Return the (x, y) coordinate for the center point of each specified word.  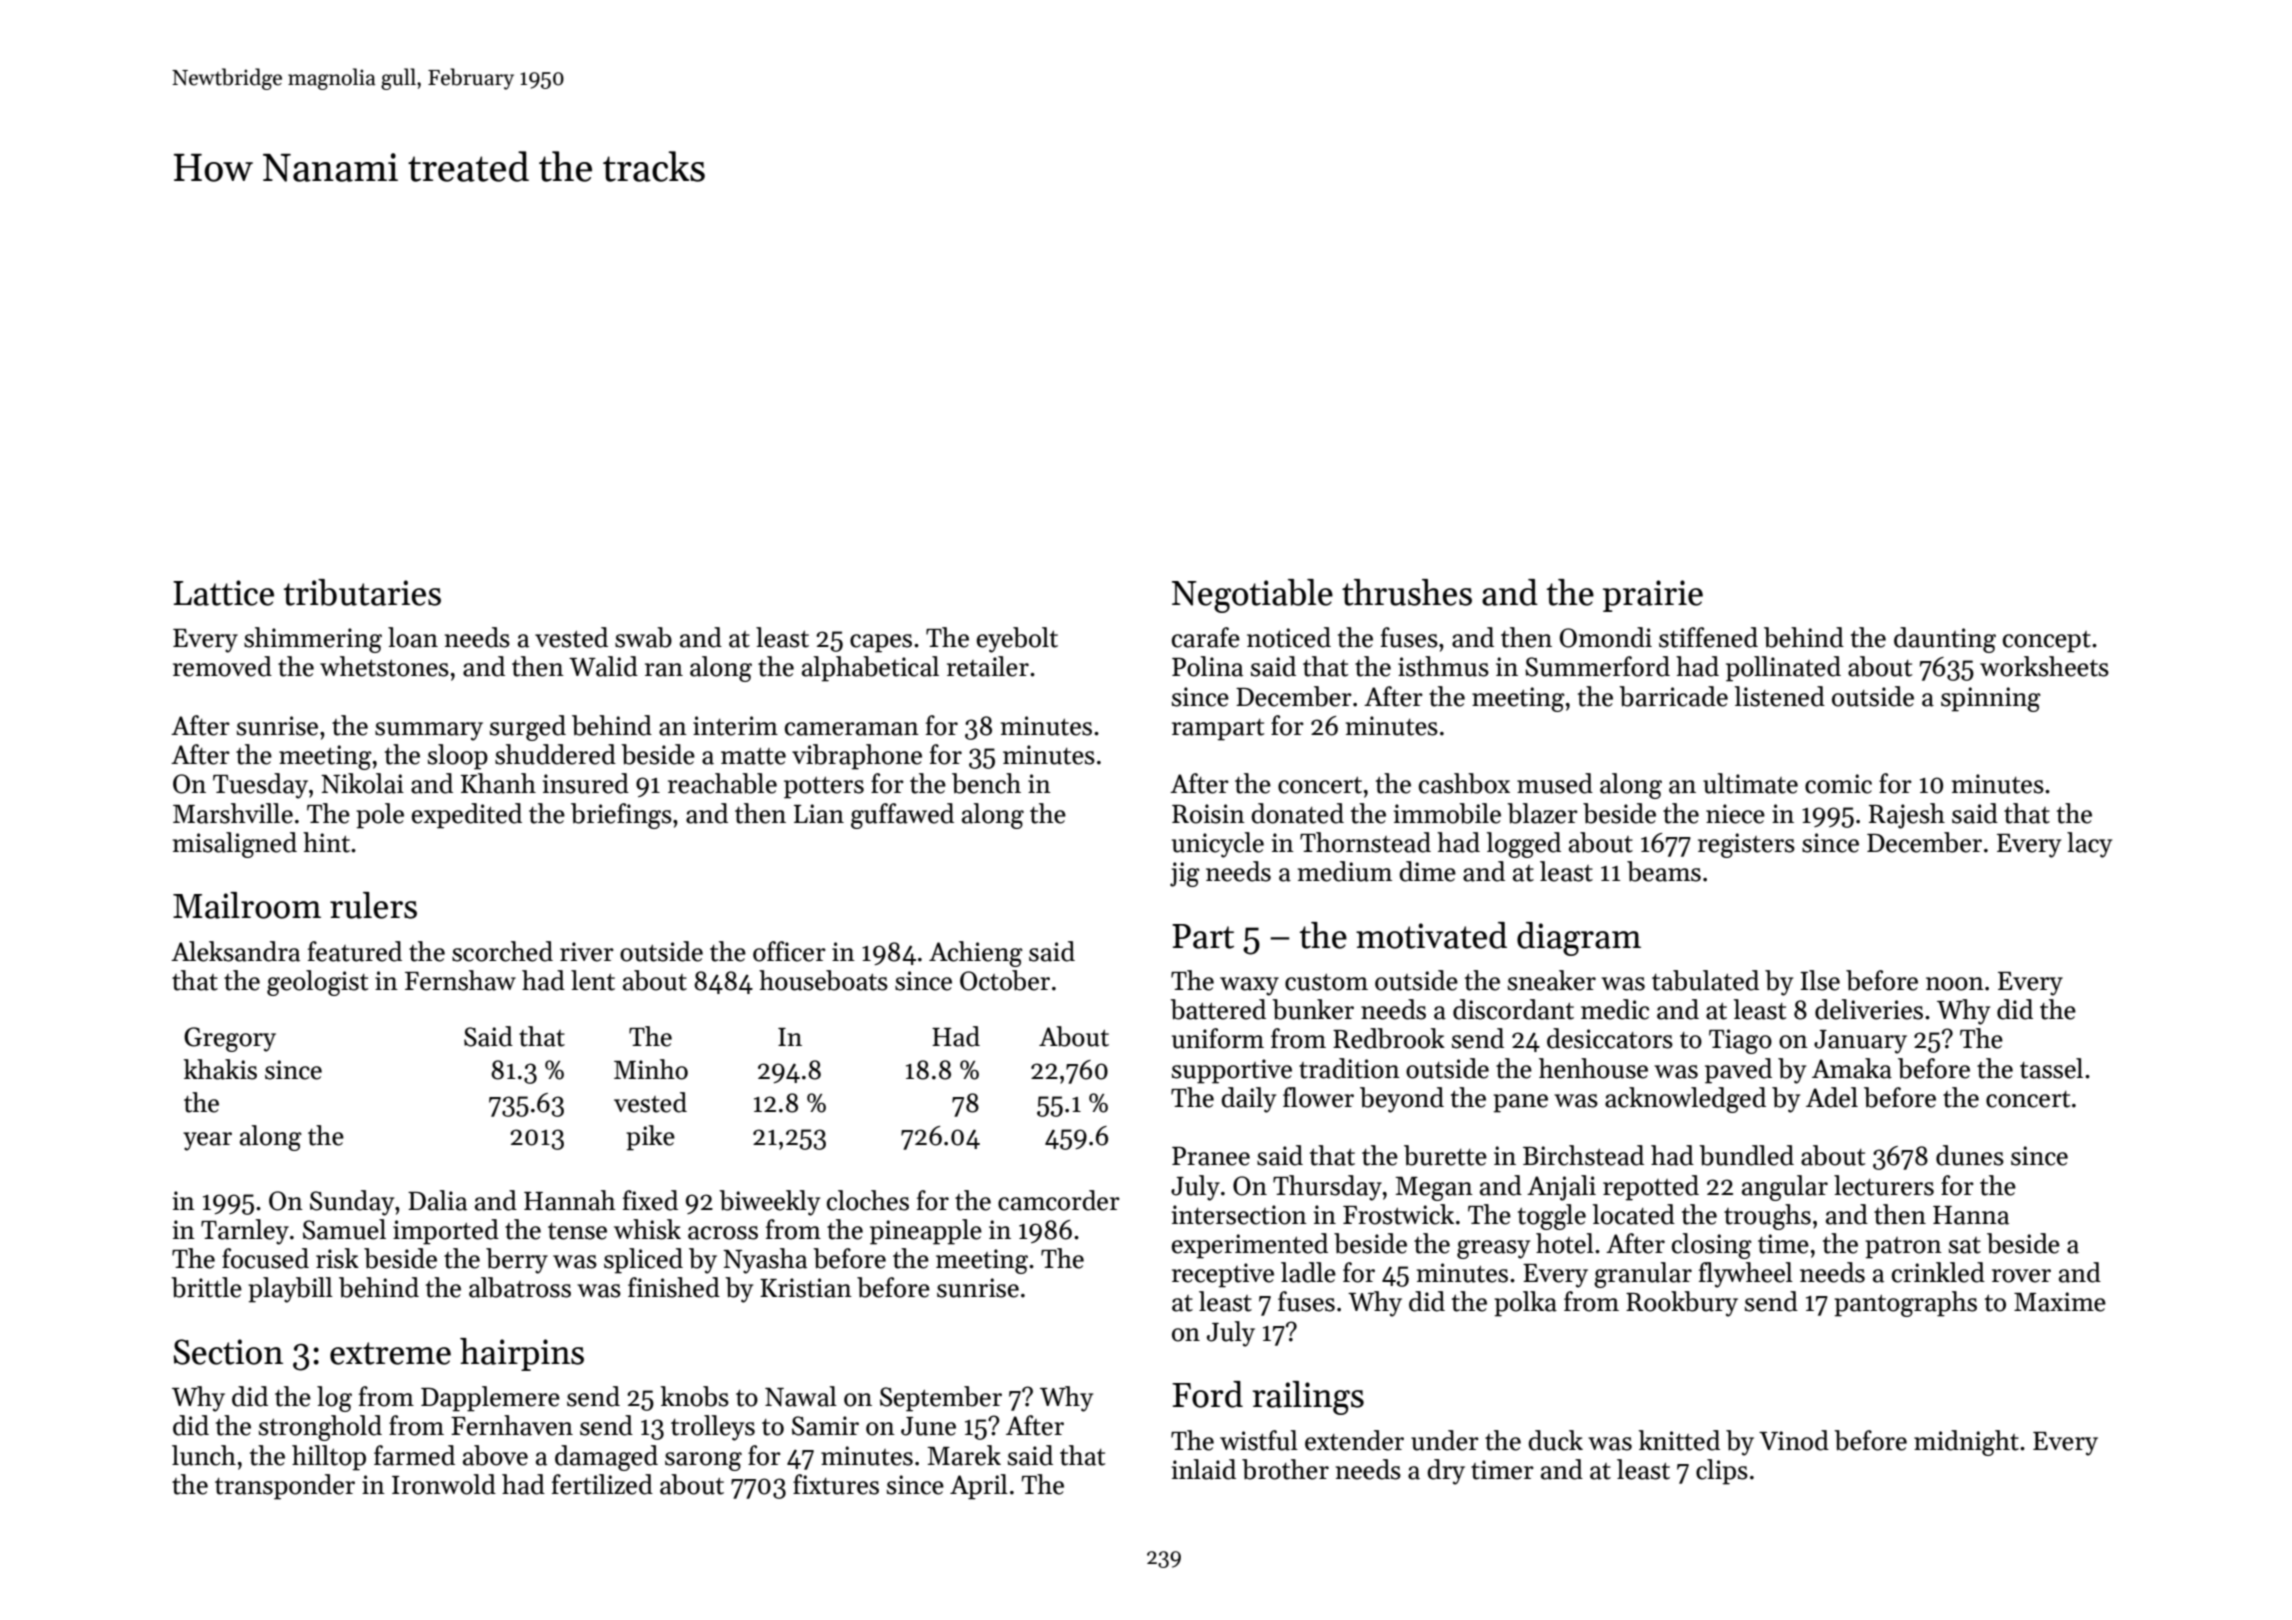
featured (355, 951)
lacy (2089, 845)
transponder (285, 1487)
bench (986, 783)
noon (1955, 984)
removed (222, 666)
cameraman (852, 729)
